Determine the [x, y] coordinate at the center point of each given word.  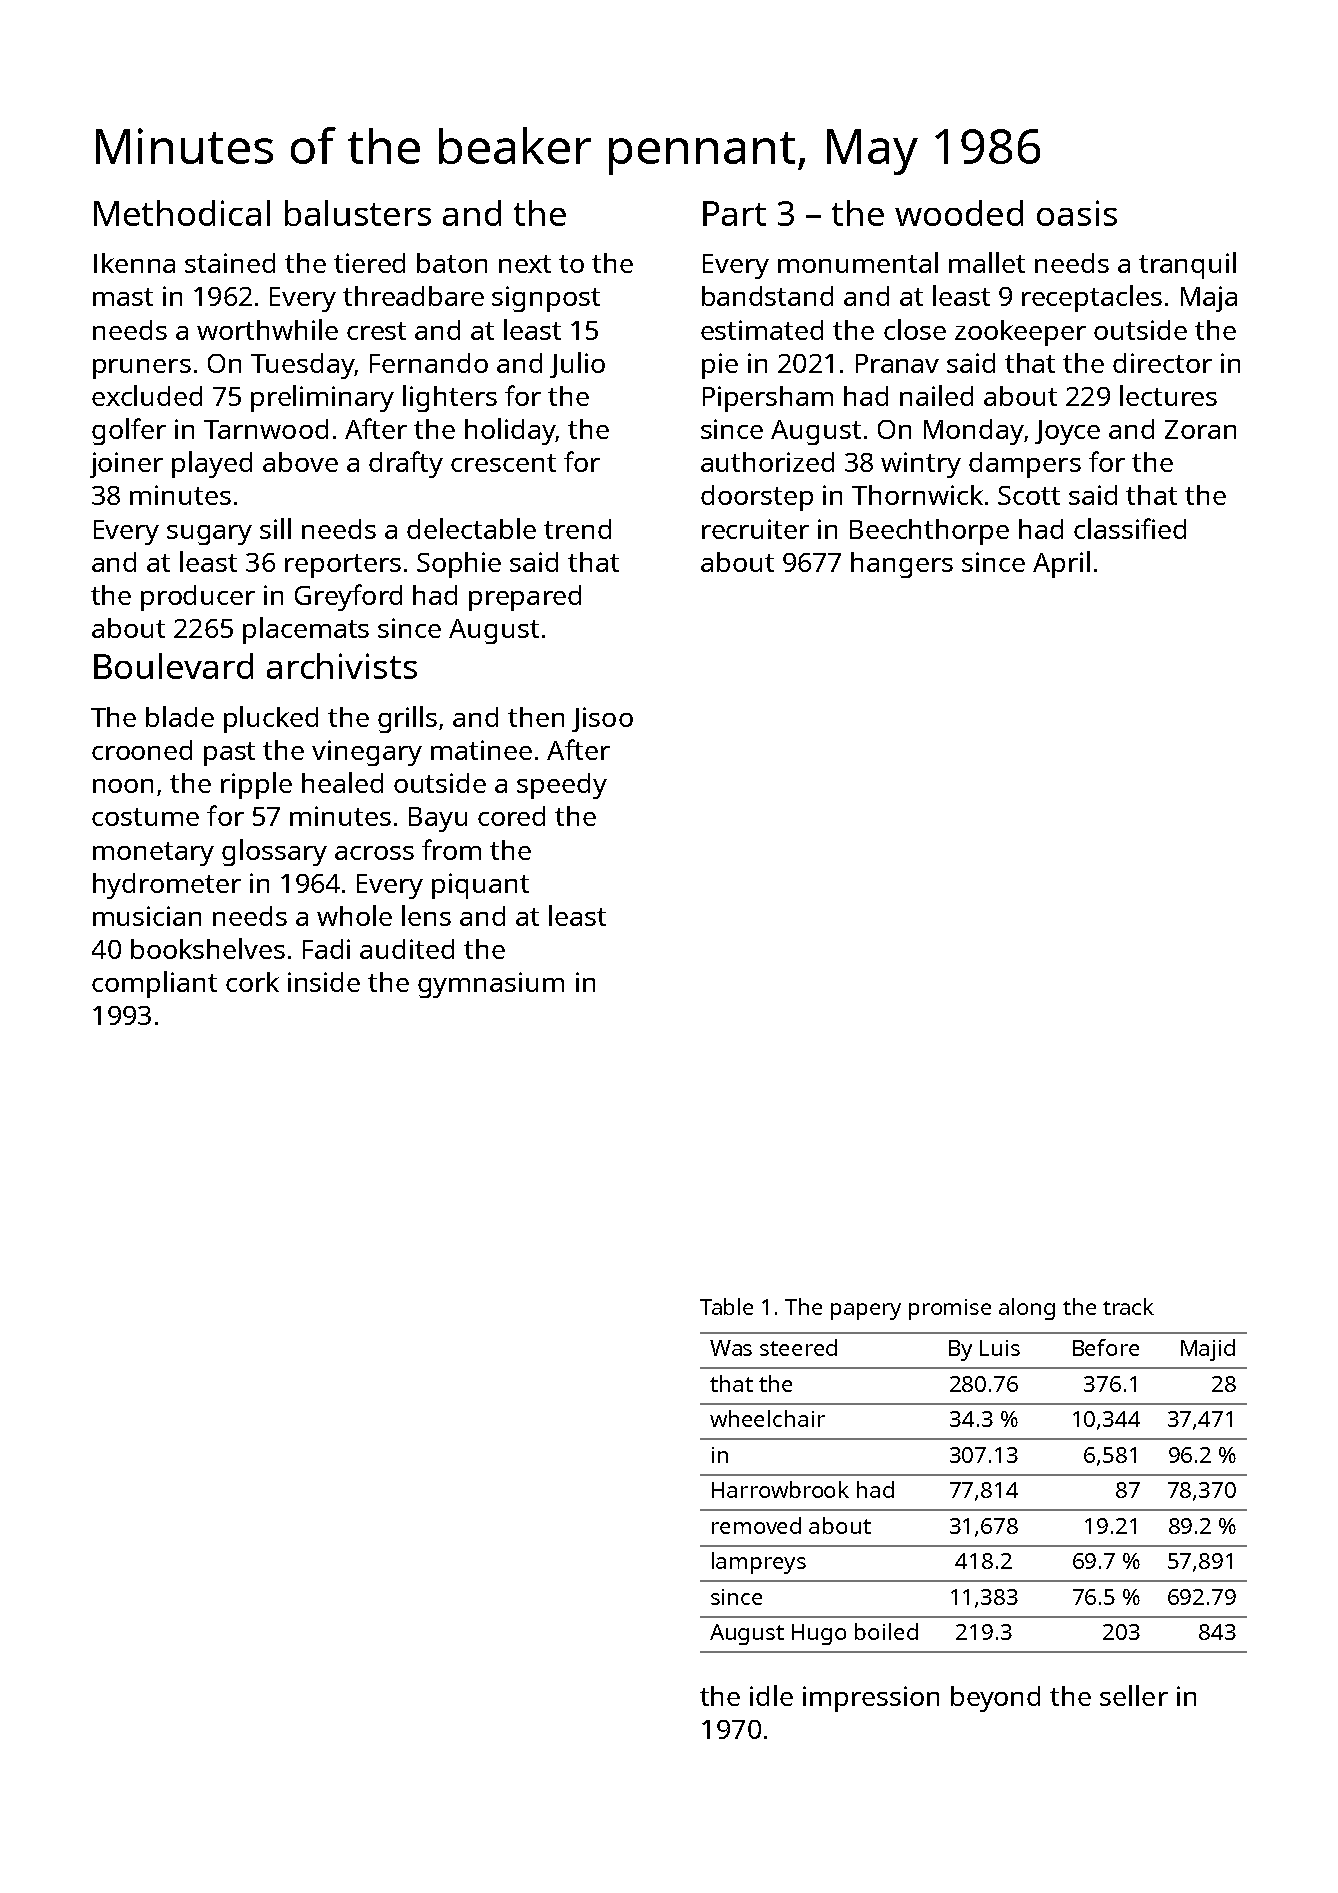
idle [771, 1695]
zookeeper [1020, 333]
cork [252, 982]
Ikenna [134, 263]
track [1128, 1306]
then [536, 717]
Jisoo [602, 719]
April [1061, 564]
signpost [546, 299]
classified [1130, 528]
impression [871, 1699]
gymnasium [491, 985]
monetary [153, 854]
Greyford [348, 597]
